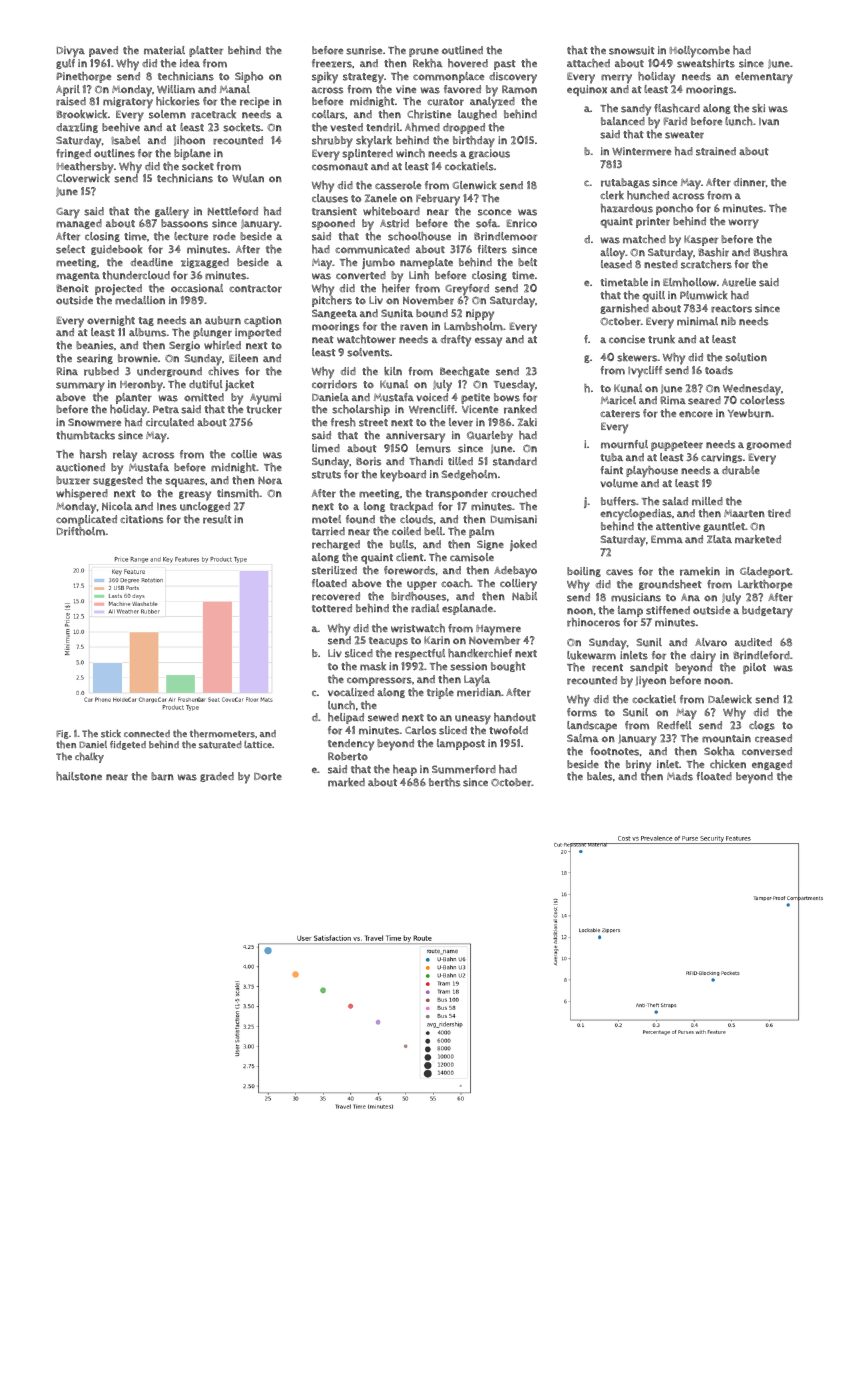 The height and width of the document is (1400, 849). Describe the element at coordinates (67, 371) in the document. I see `Rina` at that location.
